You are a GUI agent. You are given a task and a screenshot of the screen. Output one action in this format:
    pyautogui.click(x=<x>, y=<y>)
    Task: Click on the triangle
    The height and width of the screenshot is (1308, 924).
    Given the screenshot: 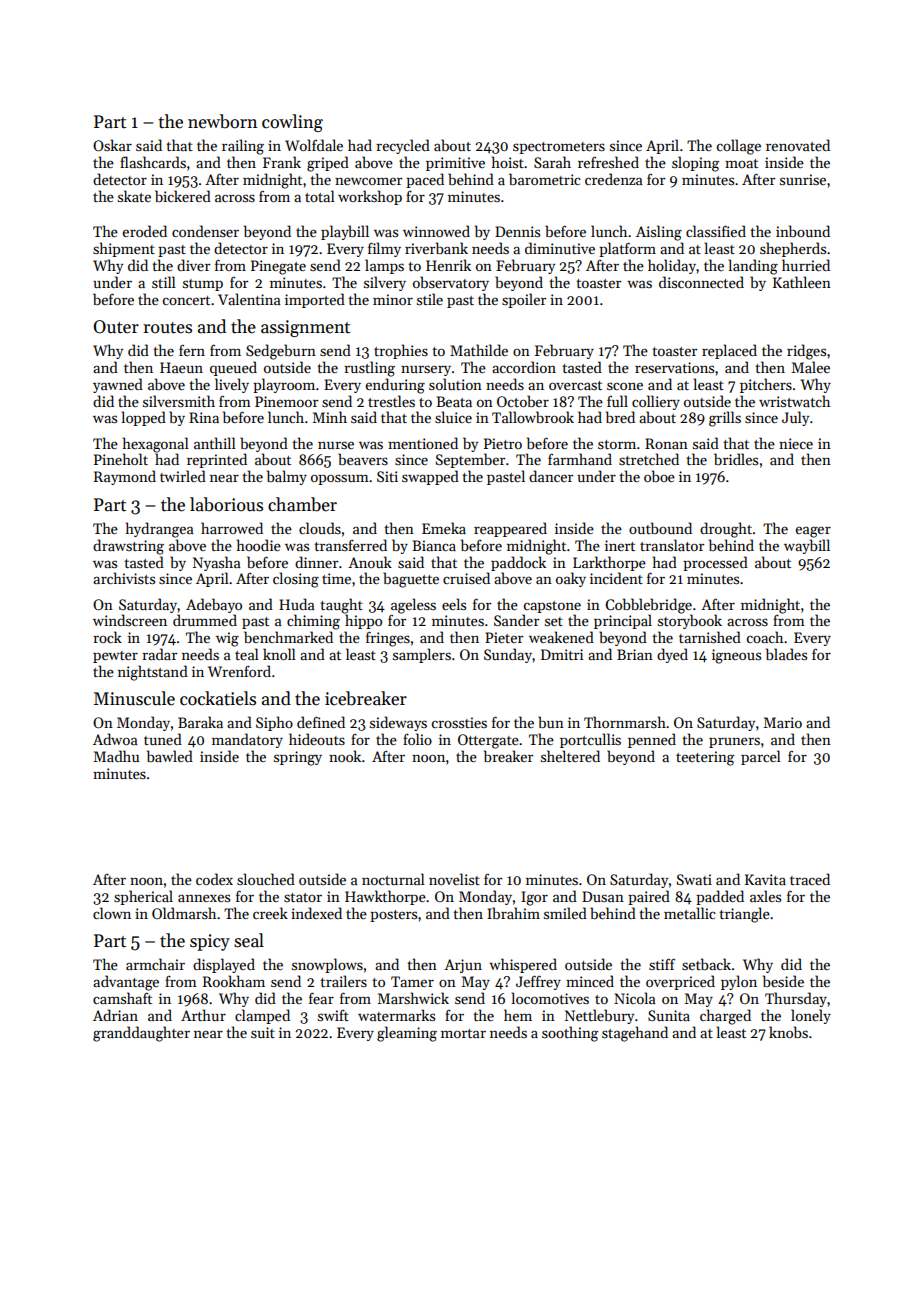 What is the action you would take?
    pyautogui.click(x=744, y=915)
